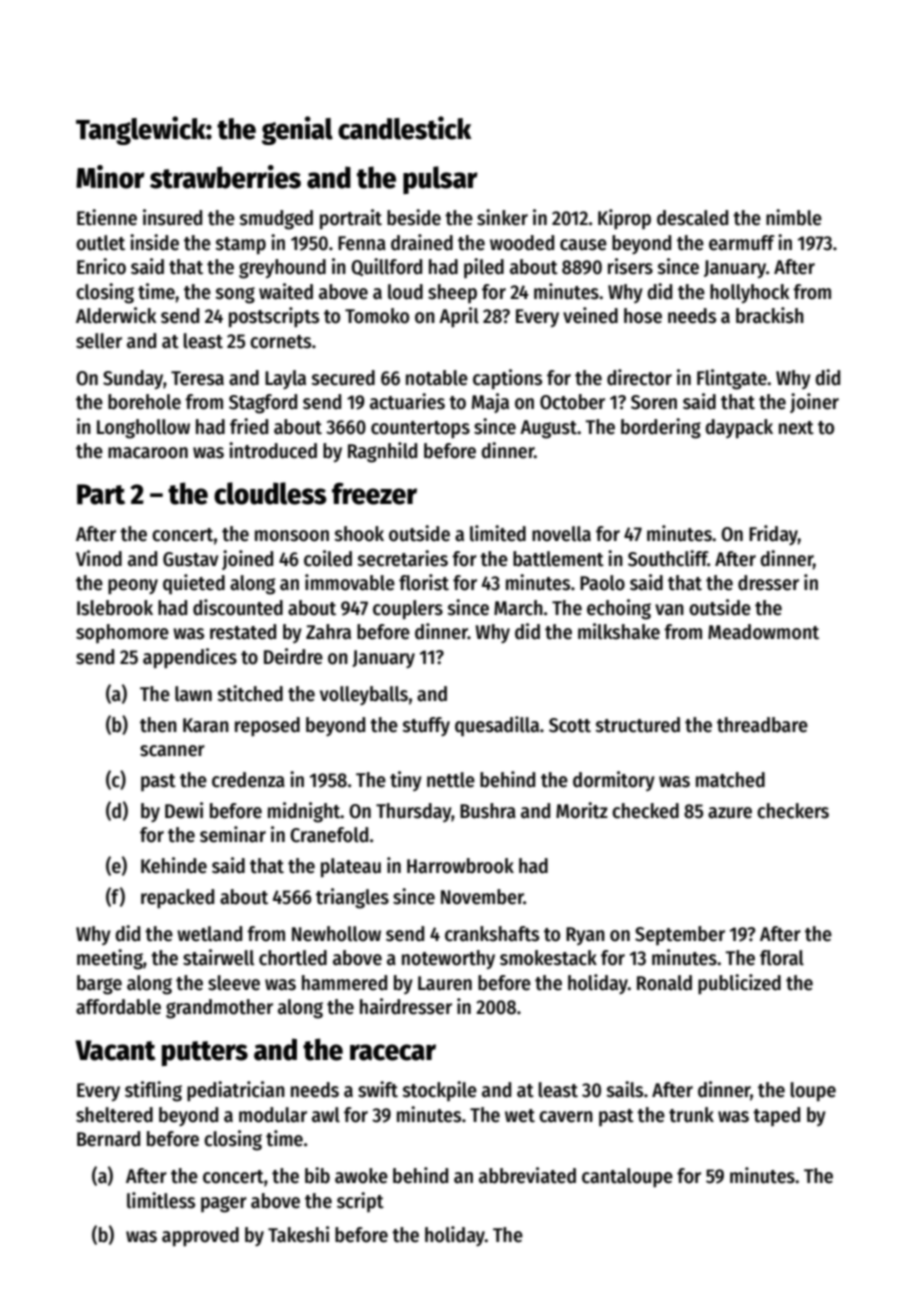 Image resolution: width=924 pixels, height=1311 pixels. What do you see at coordinates (424, 582) in the page?
I see `florist` at bounding box center [424, 582].
